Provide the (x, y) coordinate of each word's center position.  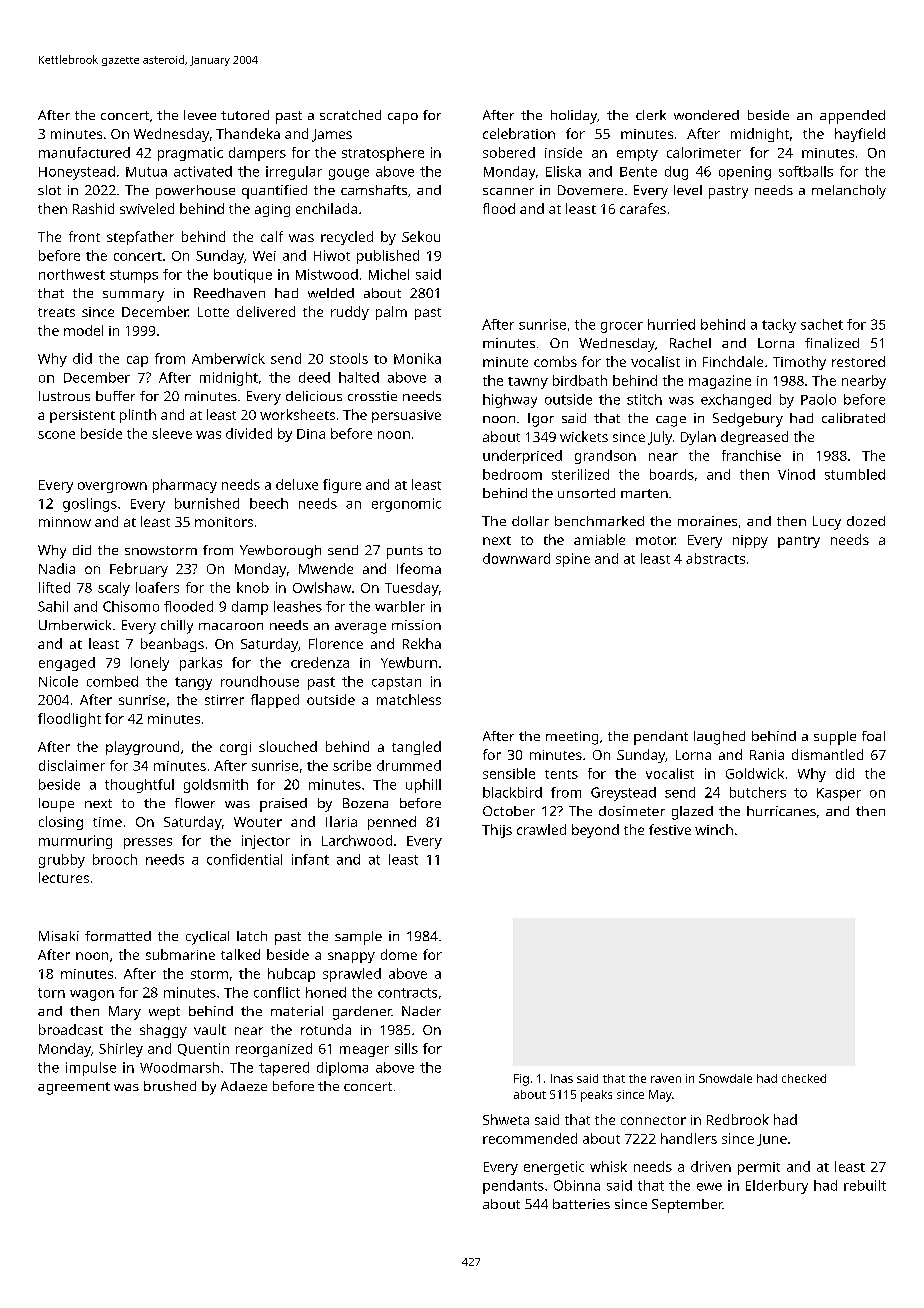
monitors (224, 522)
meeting (572, 738)
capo (403, 118)
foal (873, 736)
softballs (806, 171)
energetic (554, 1168)
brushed (170, 1086)
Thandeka (248, 133)
